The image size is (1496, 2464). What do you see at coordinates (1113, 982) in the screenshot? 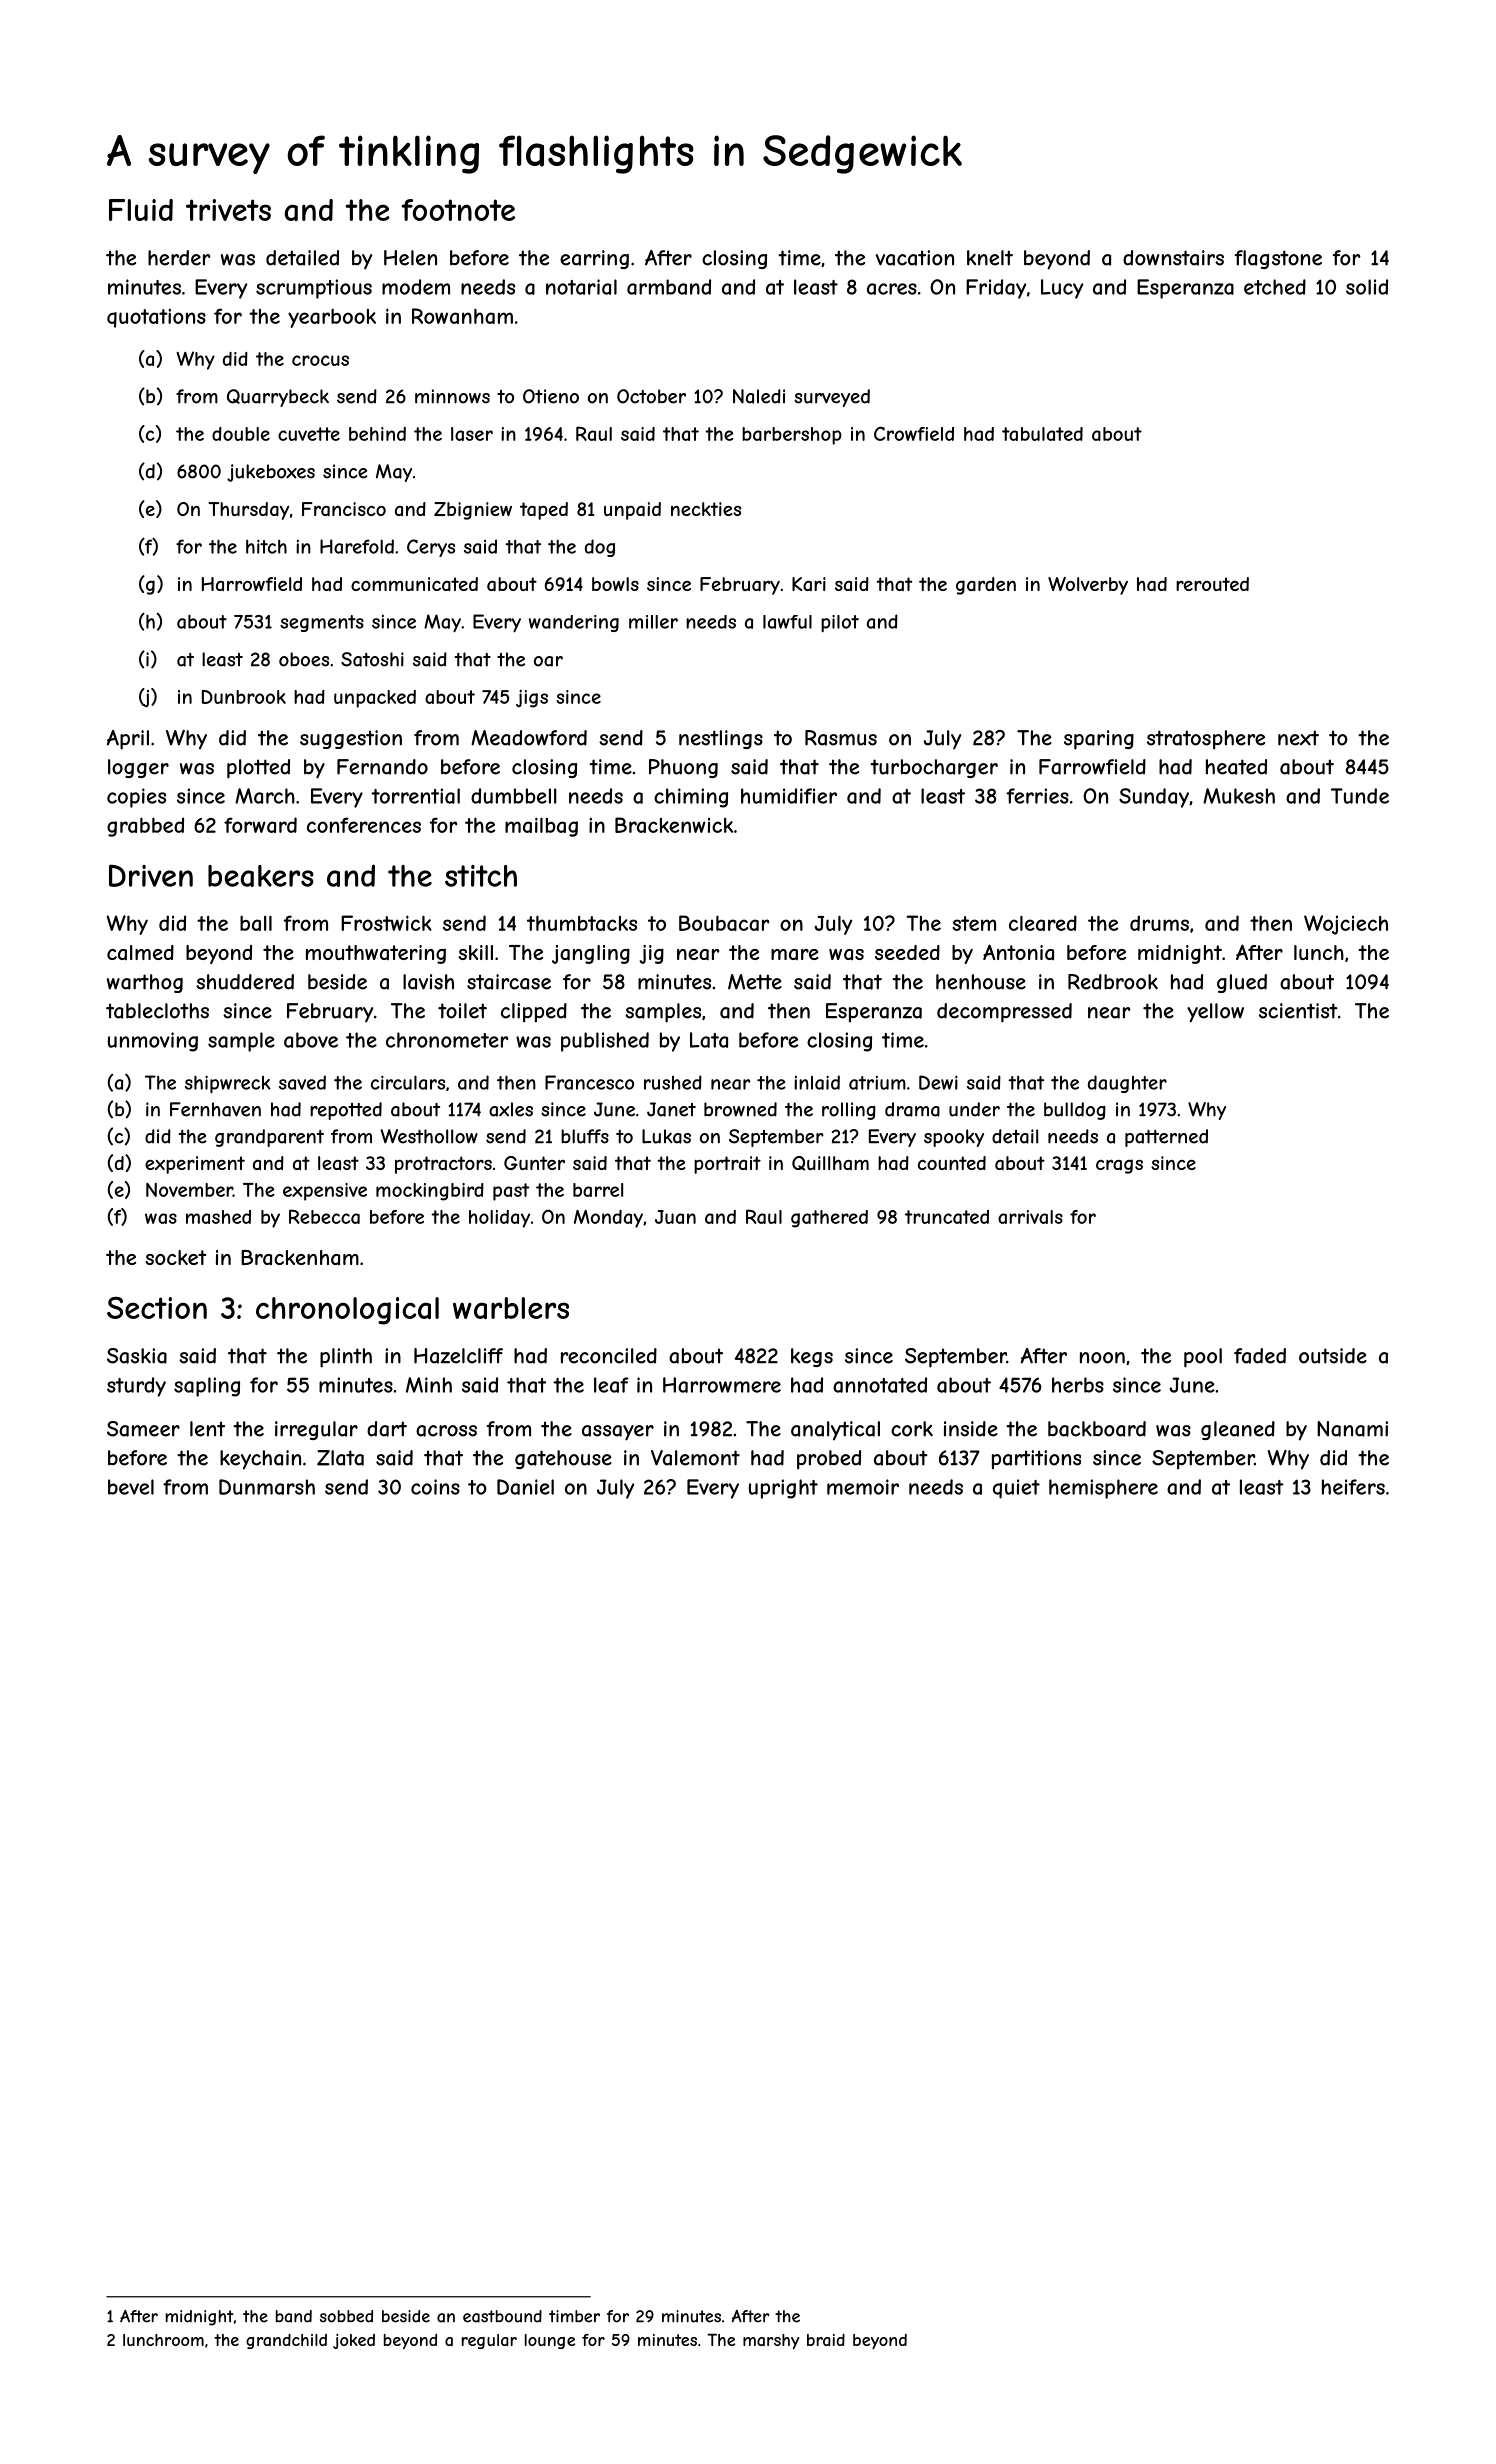
I see `Redbrook` at bounding box center [1113, 982].
